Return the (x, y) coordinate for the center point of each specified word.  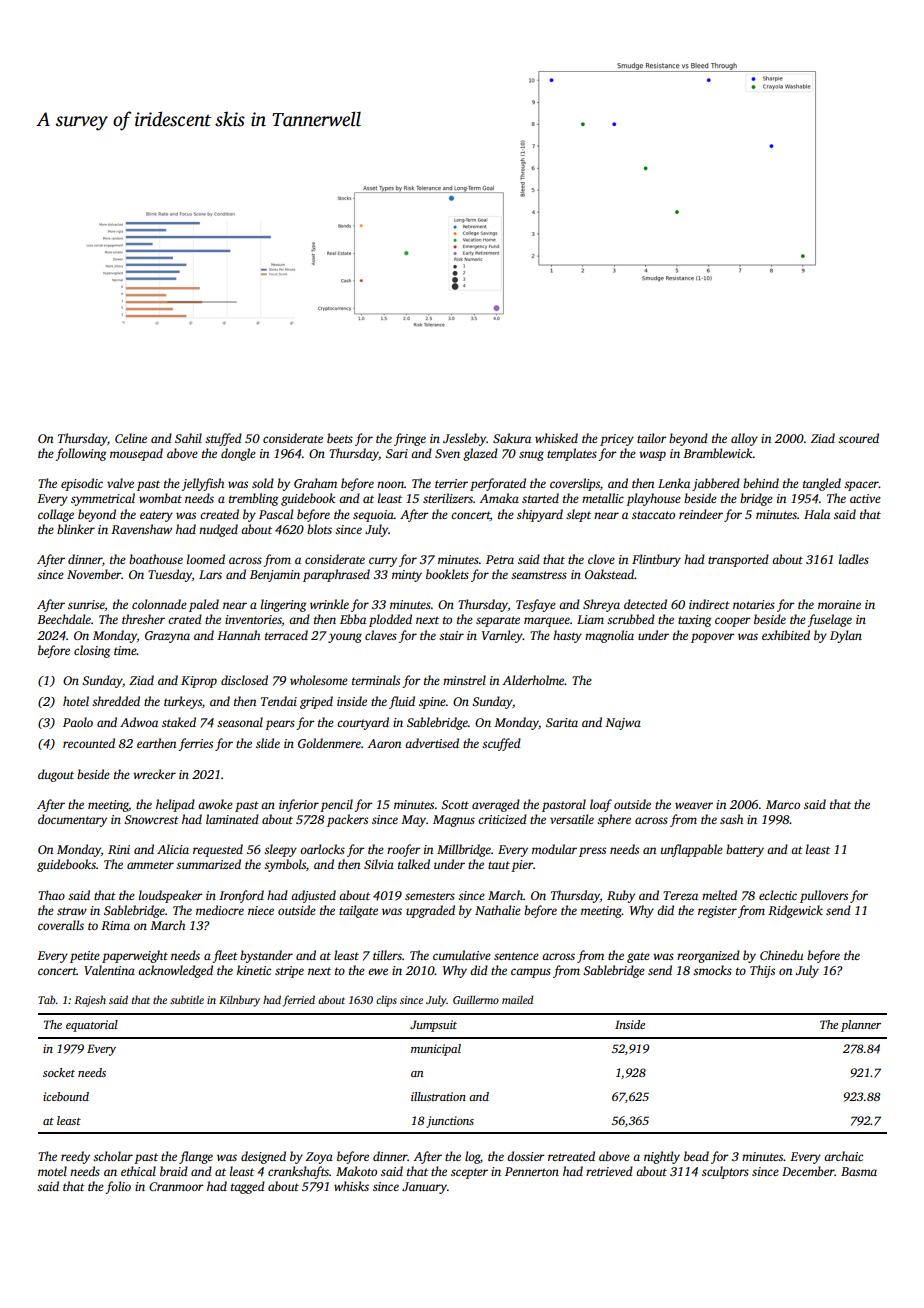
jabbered (716, 484)
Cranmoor (176, 1186)
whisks (351, 1186)
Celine (131, 438)
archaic (843, 1156)
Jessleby (465, 439)
